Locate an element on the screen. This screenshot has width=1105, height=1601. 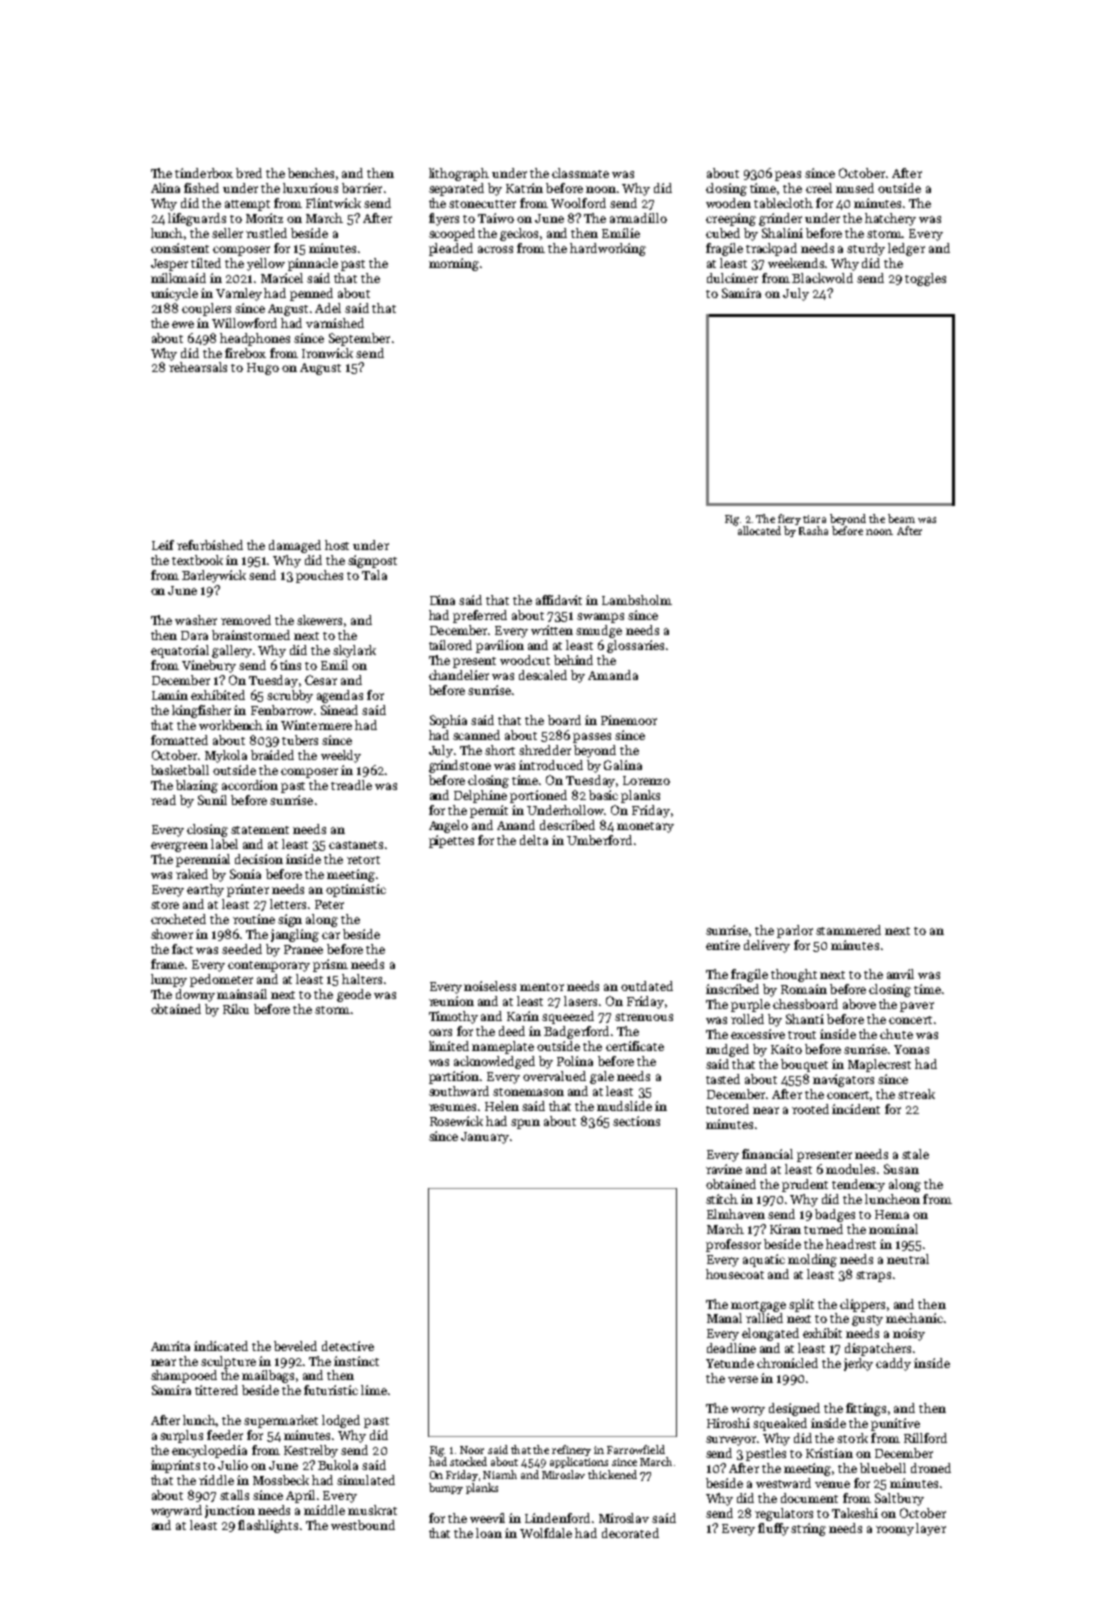
Lamin is located at coordinates (170, 695).
